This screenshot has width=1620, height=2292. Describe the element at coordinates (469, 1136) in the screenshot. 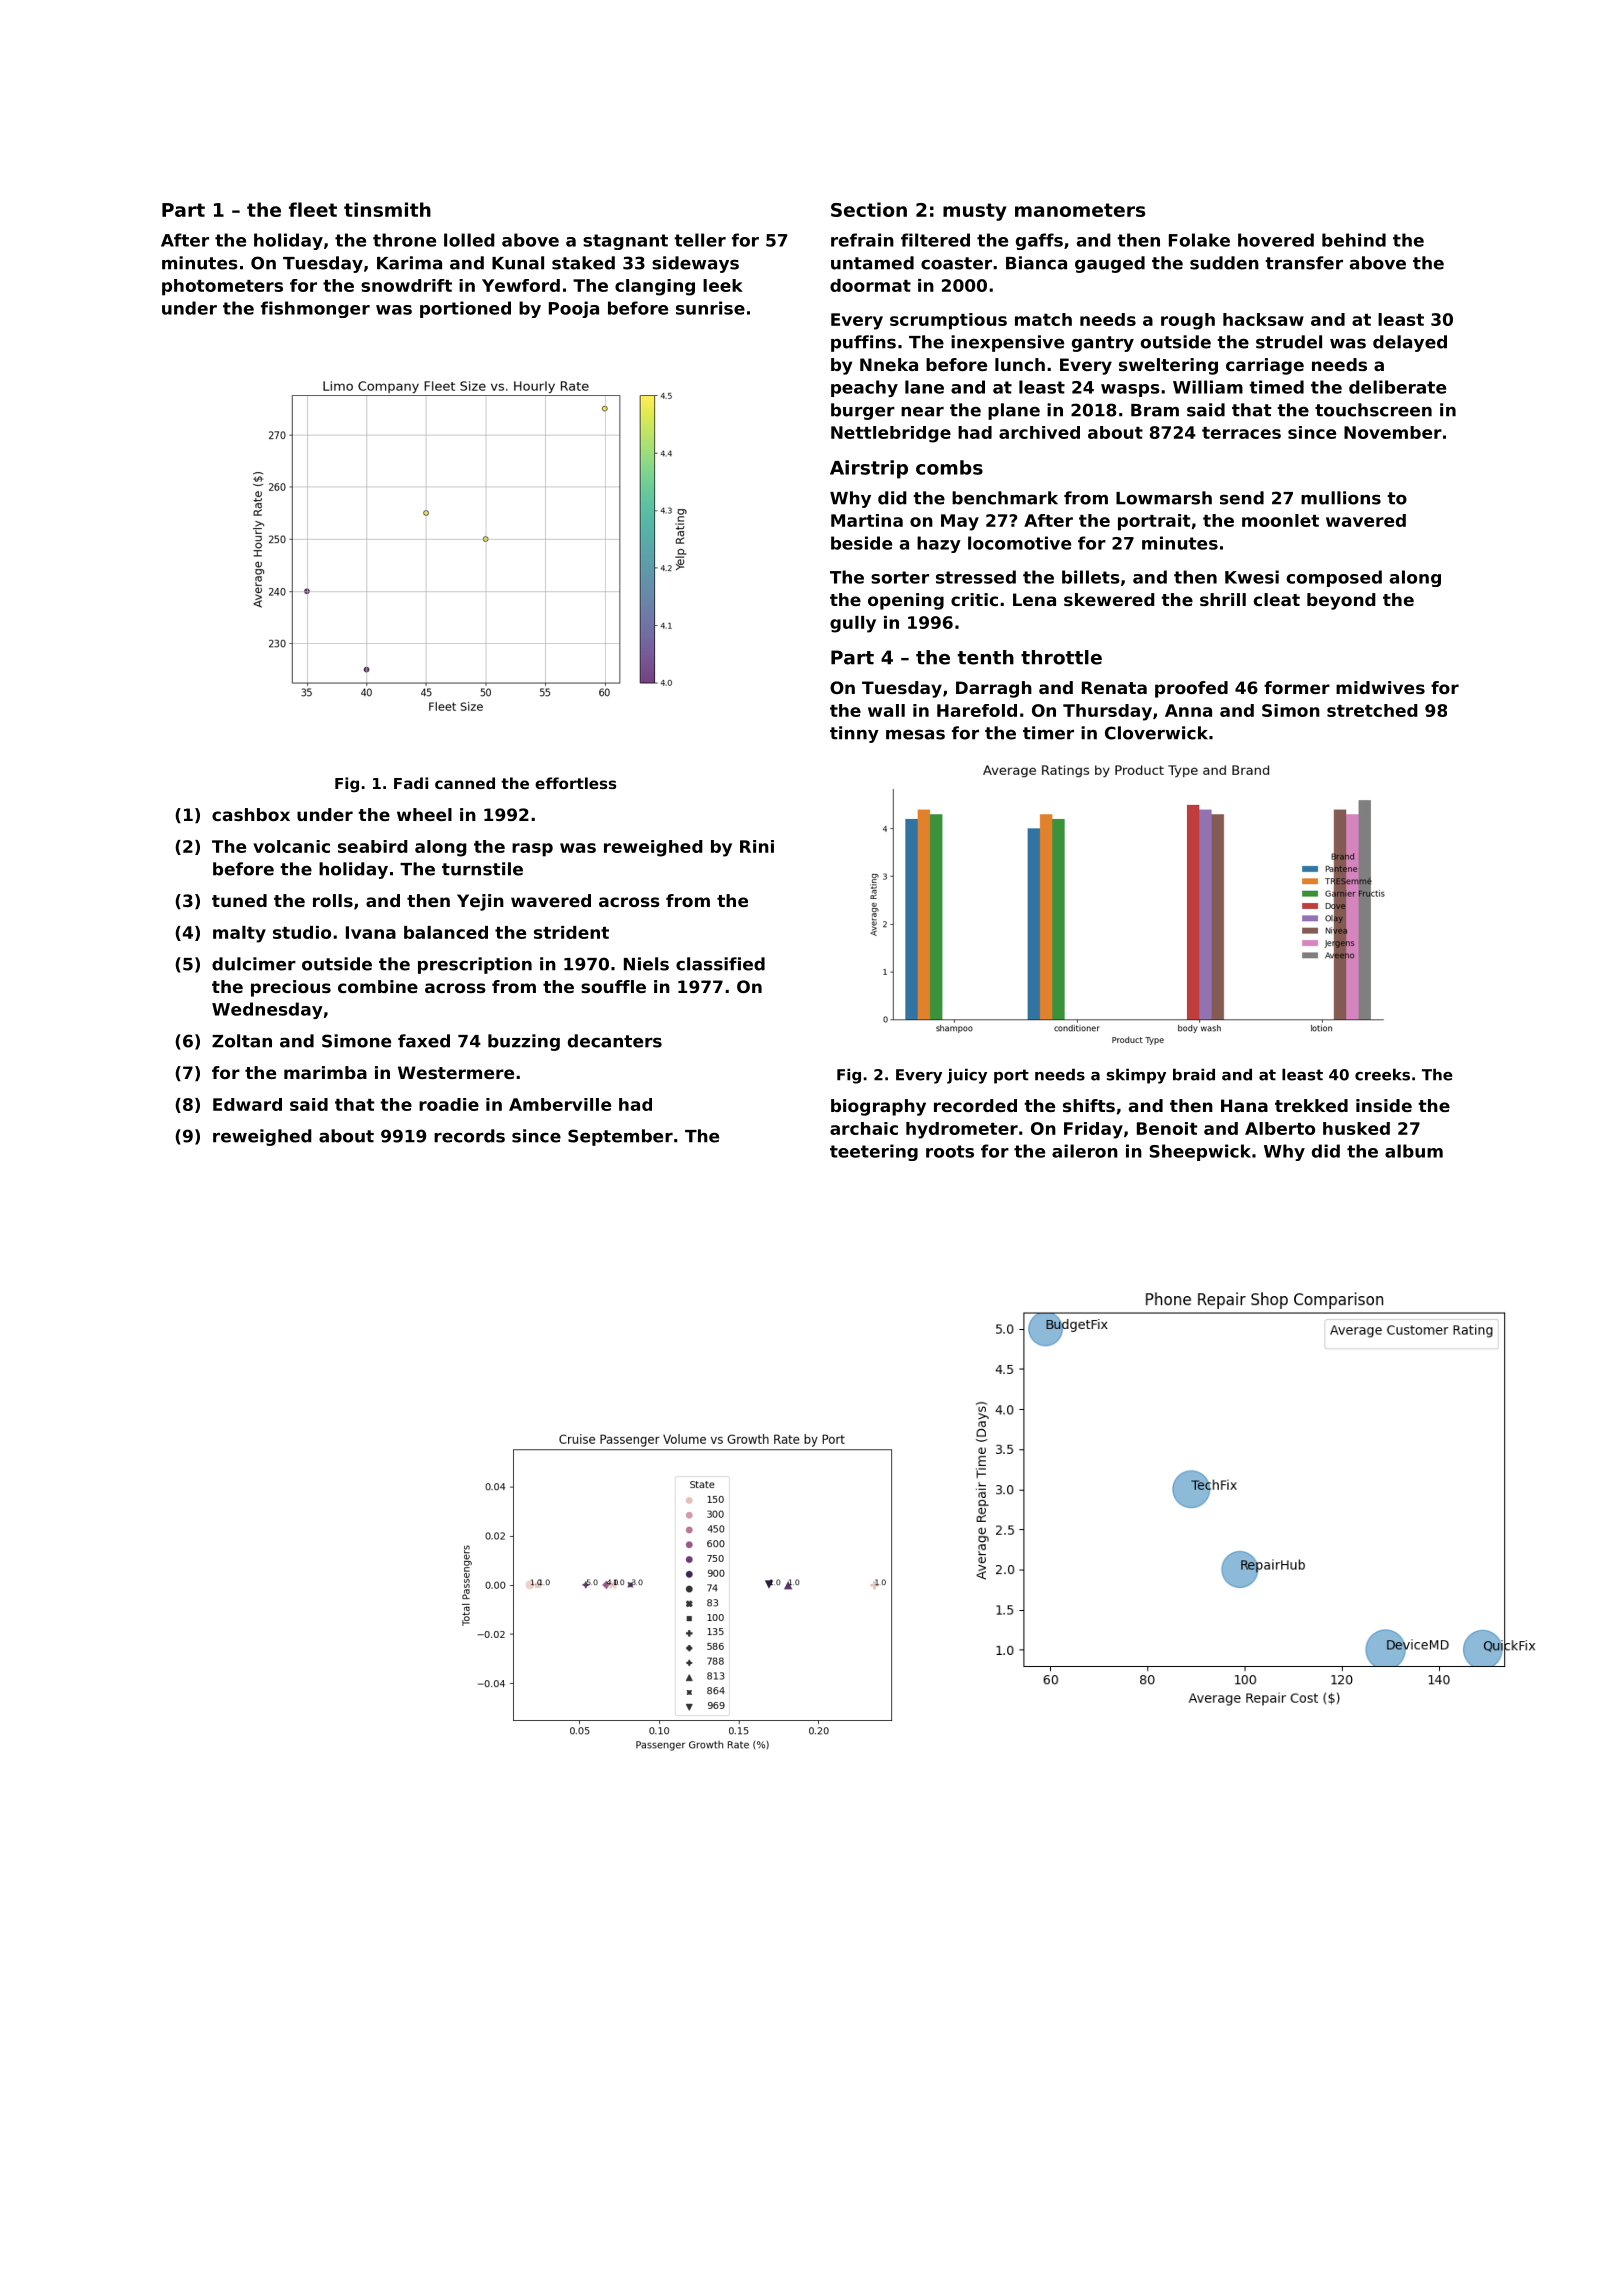

I see `records` at that location.
